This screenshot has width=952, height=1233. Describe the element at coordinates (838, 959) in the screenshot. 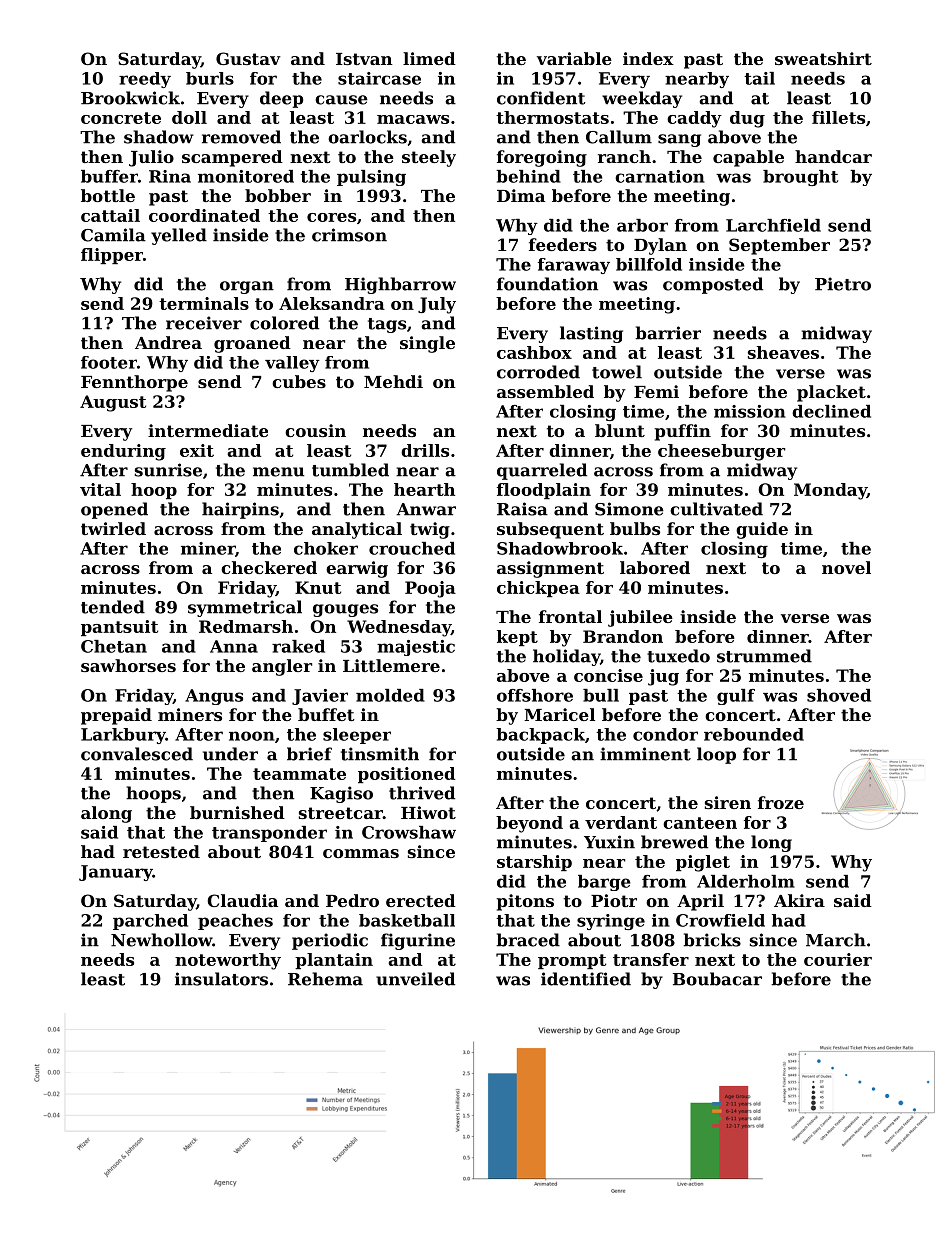

I see `courier` at that location.
